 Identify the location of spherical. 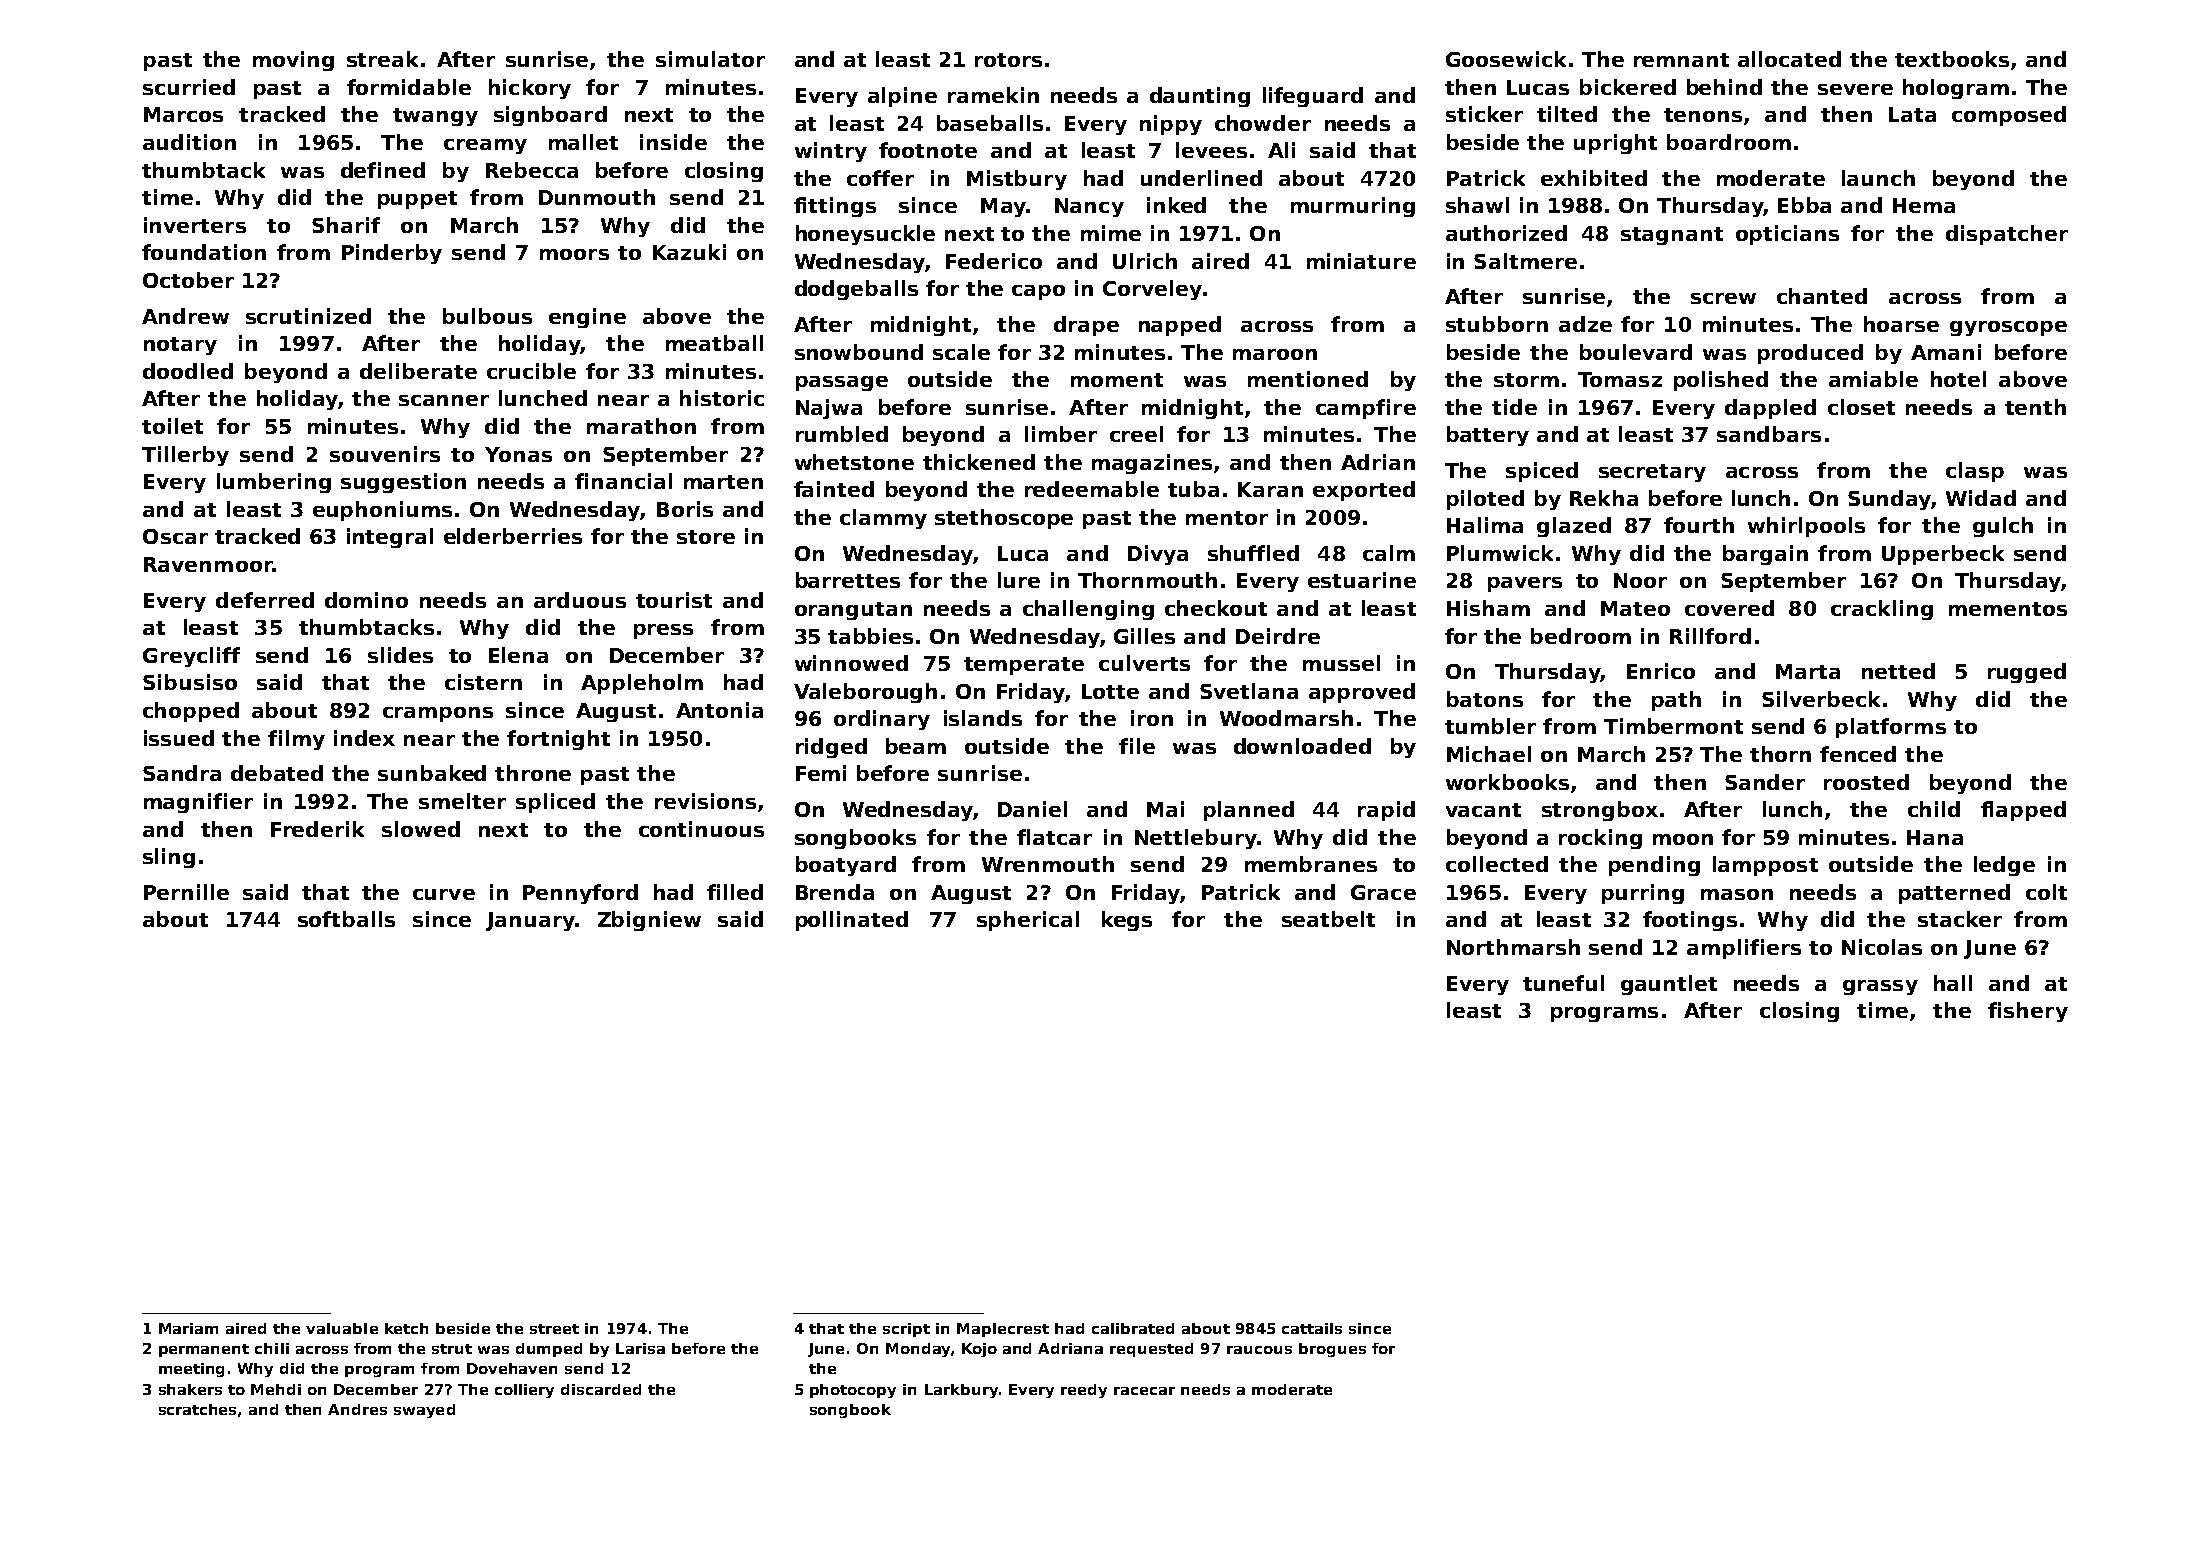
(1028, 921).
